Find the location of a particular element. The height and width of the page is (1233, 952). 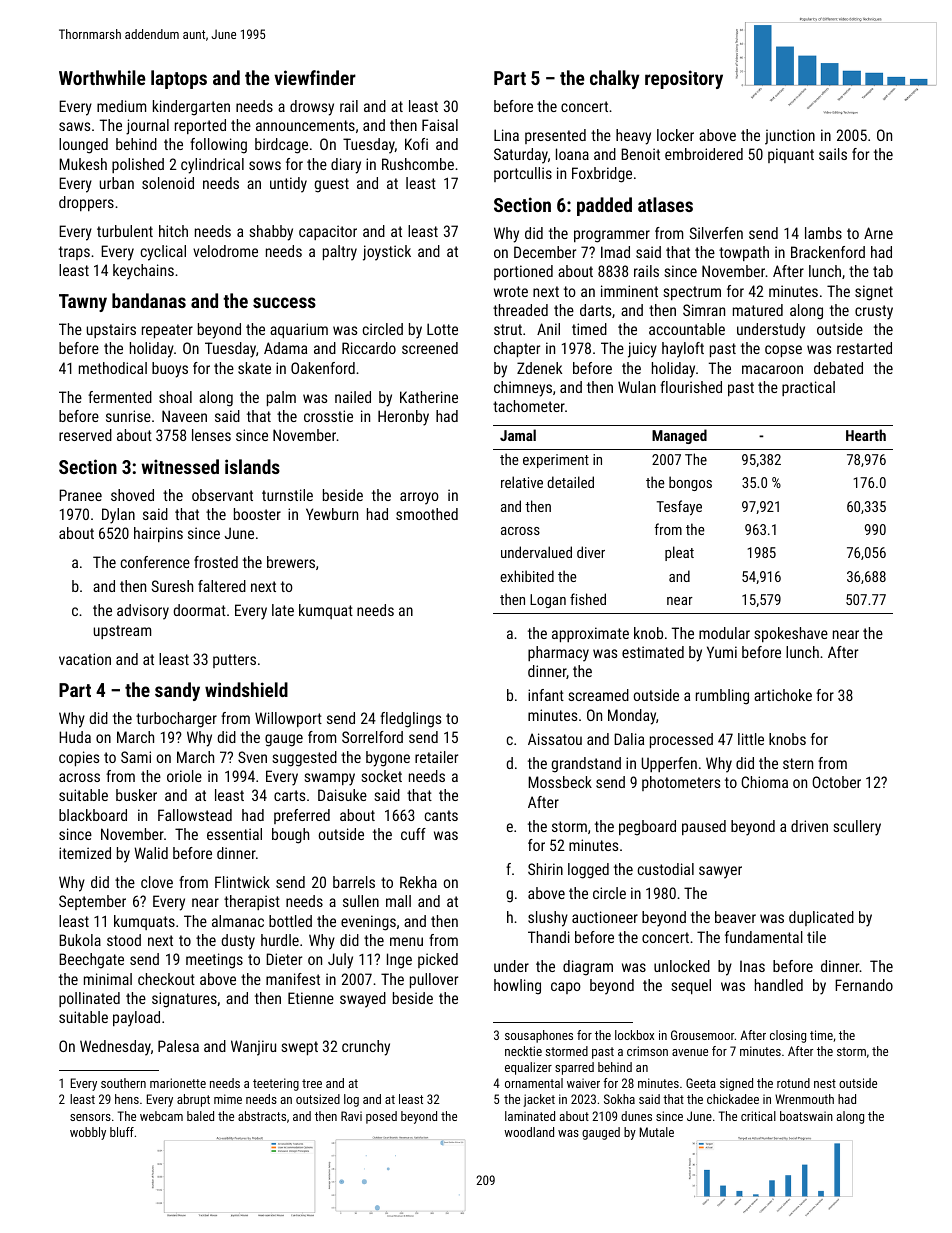

Hearth is located at coordinates (866, 435).
